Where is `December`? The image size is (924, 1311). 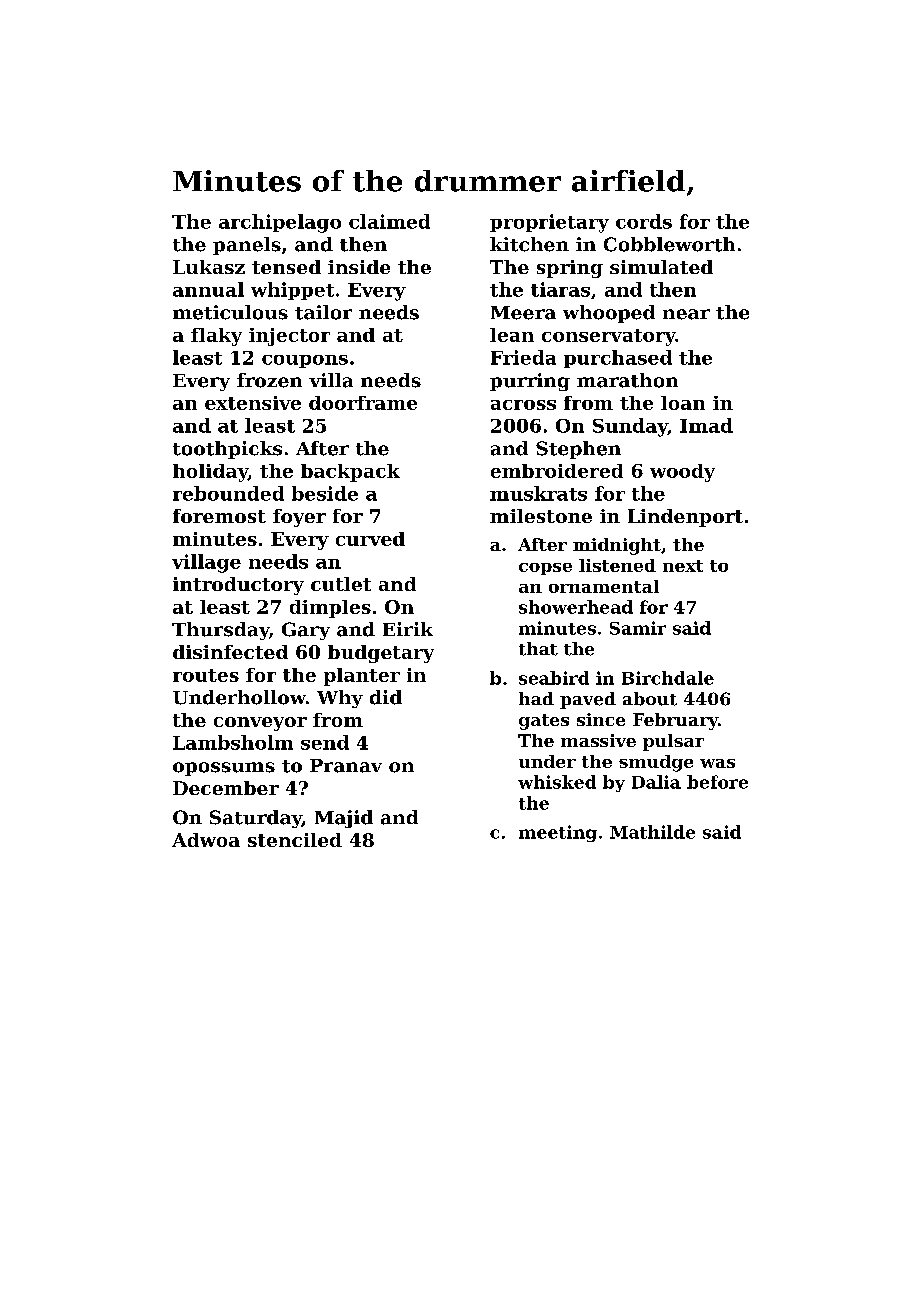
December is located at coordinates (226, 788).
